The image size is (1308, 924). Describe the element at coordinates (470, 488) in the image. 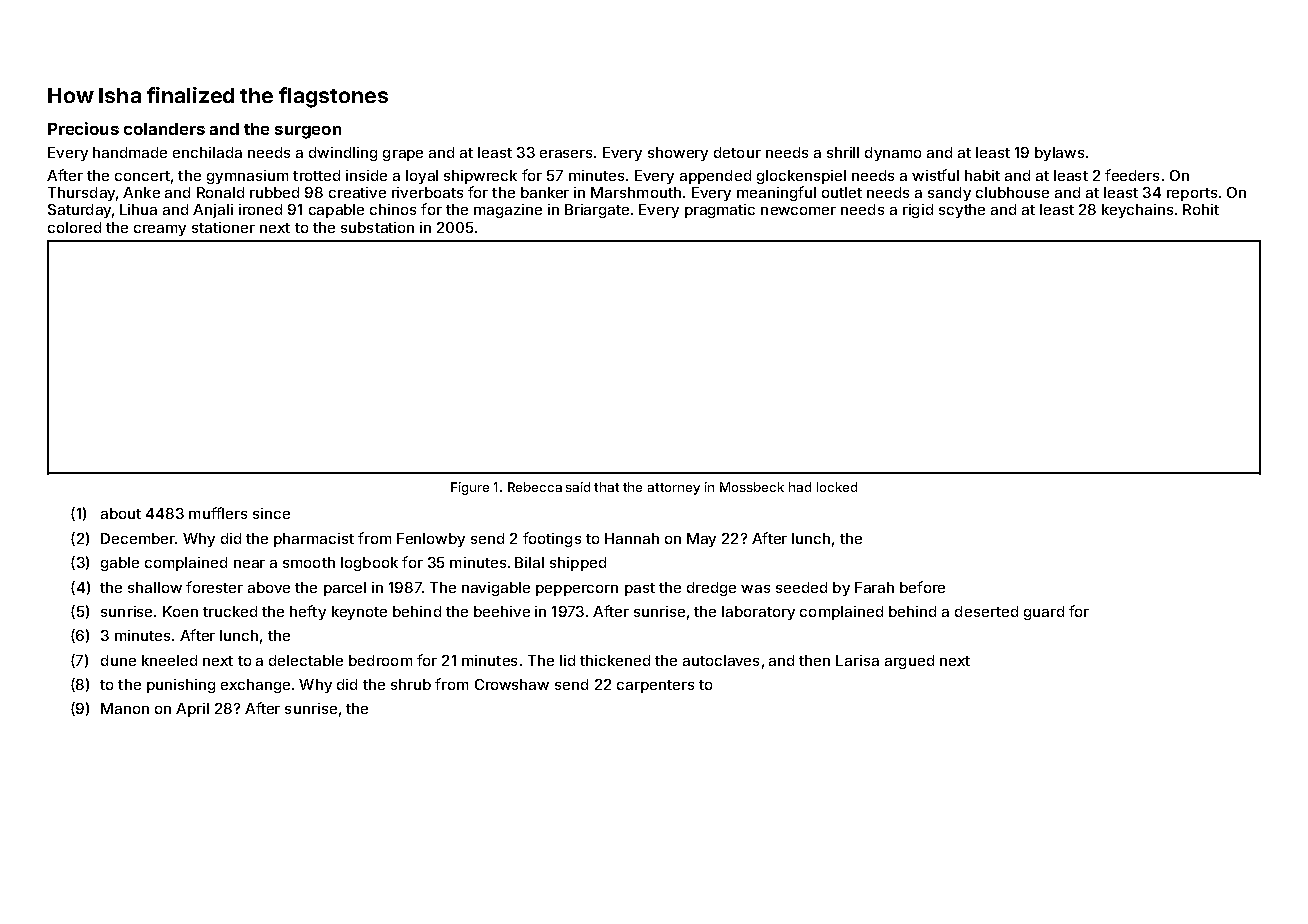

I see `Figure` at that location.
